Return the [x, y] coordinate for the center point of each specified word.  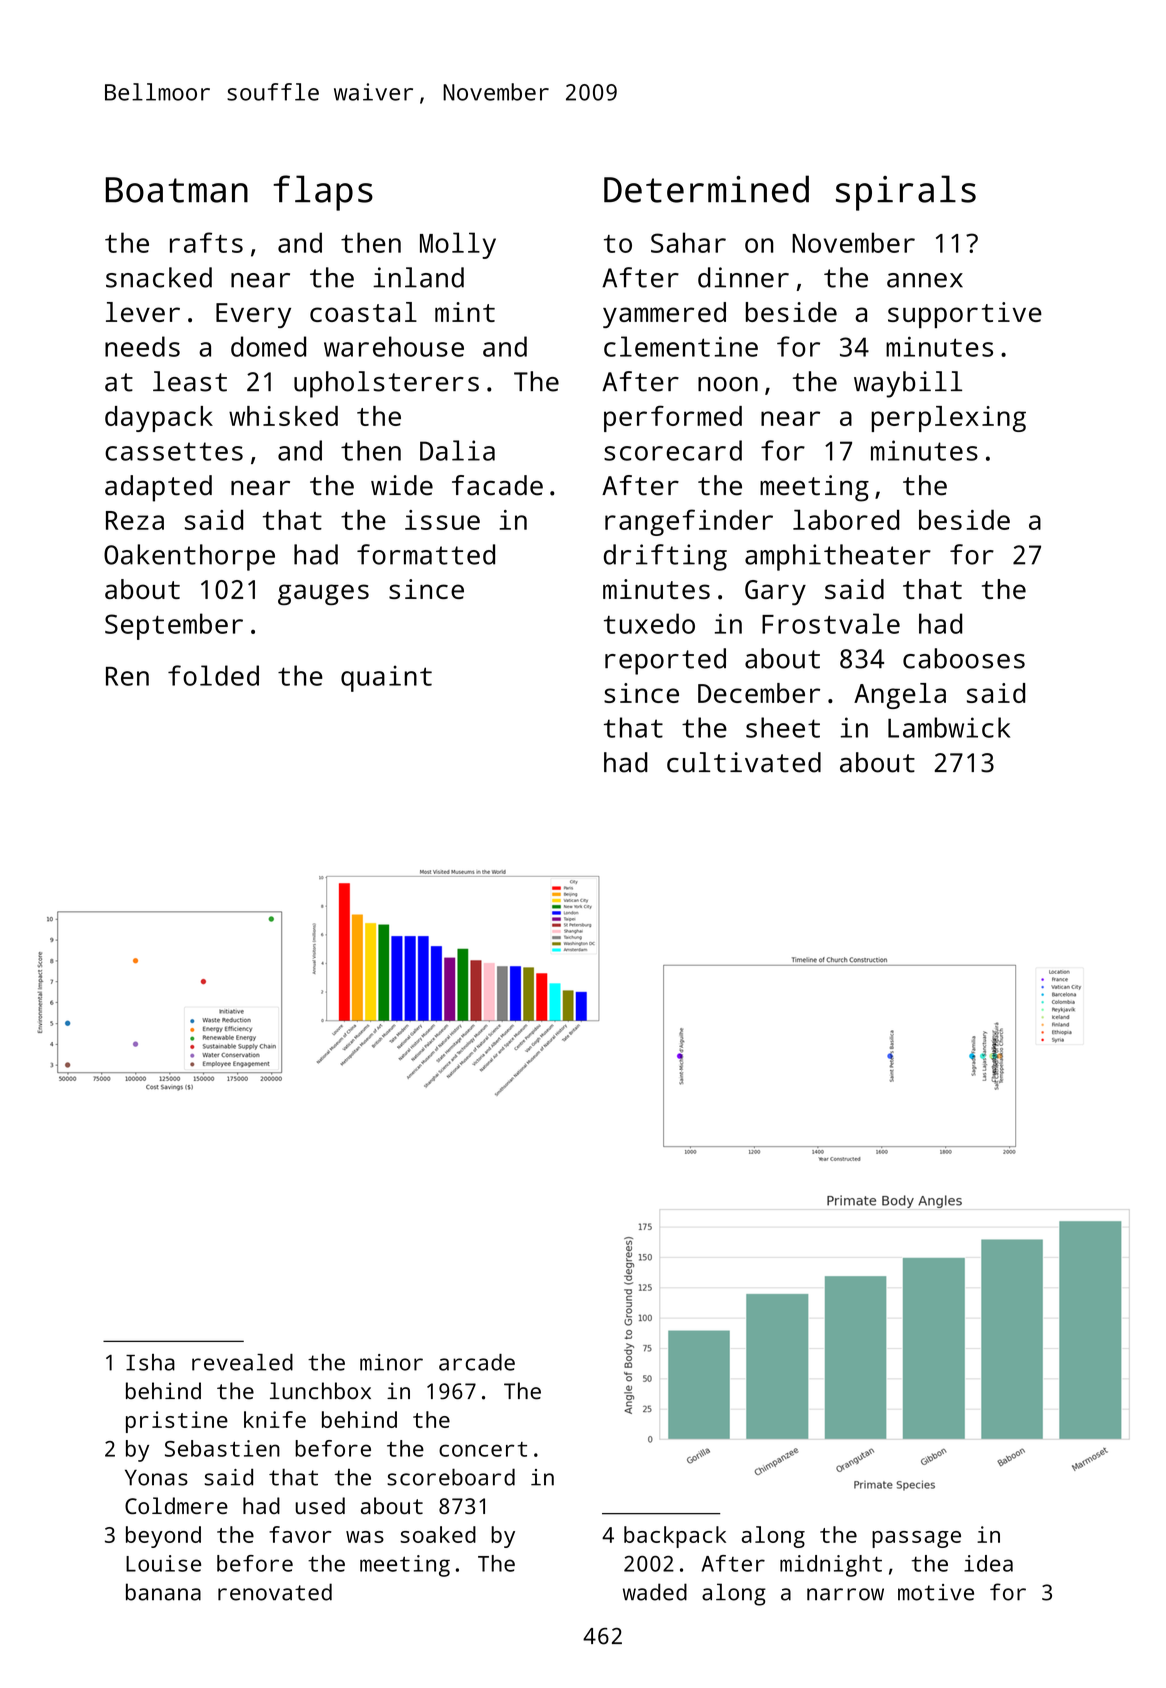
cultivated [744, 762]
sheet [783, 727]
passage [916, 1539]
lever [143, 312]
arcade [477, 1362]
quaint [386, 678]
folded [213, 675]
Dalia [457, 450]
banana [163, 1592]
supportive [965, 315]
